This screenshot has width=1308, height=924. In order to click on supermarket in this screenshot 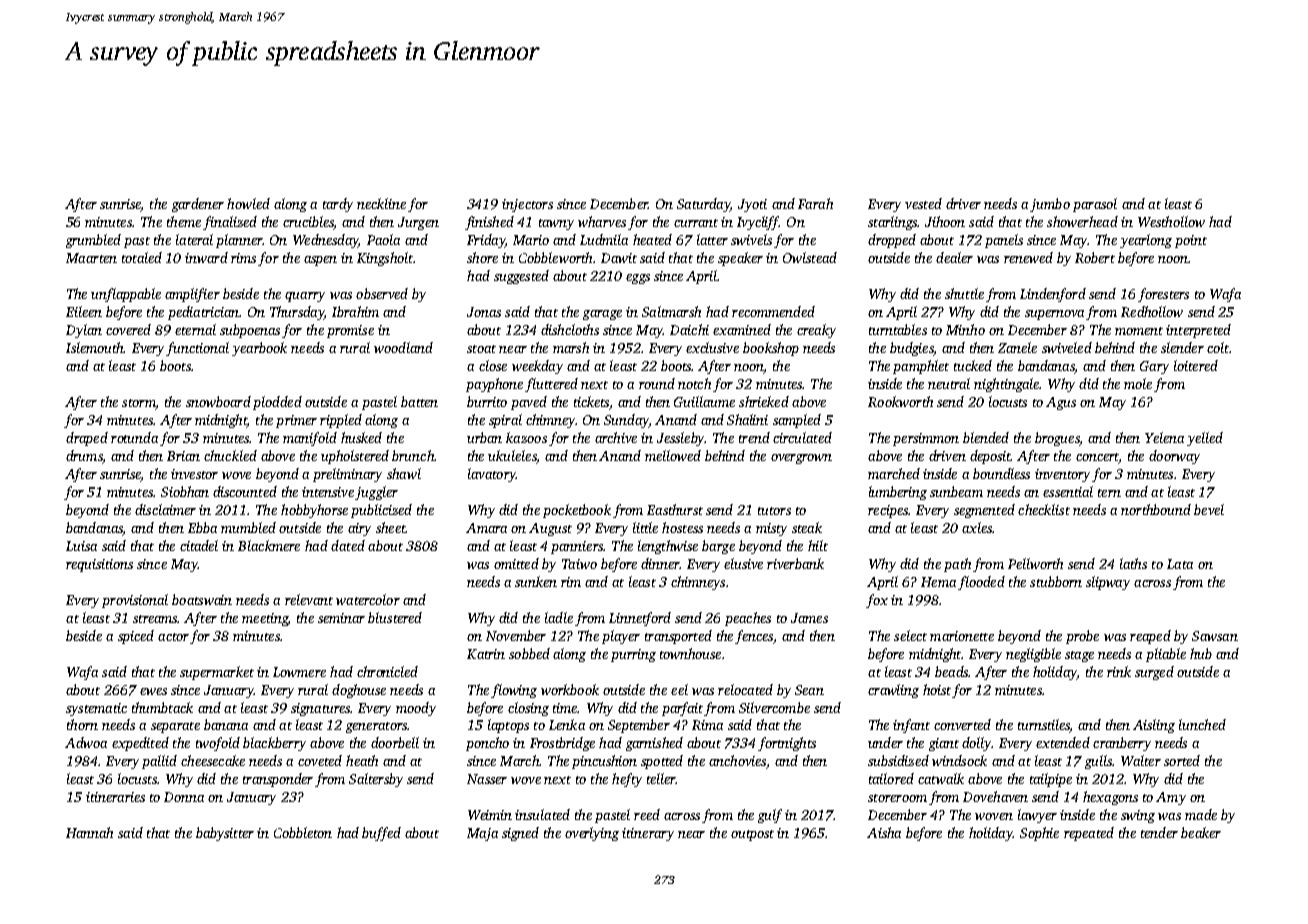, I will do `click(217, 673)`.
